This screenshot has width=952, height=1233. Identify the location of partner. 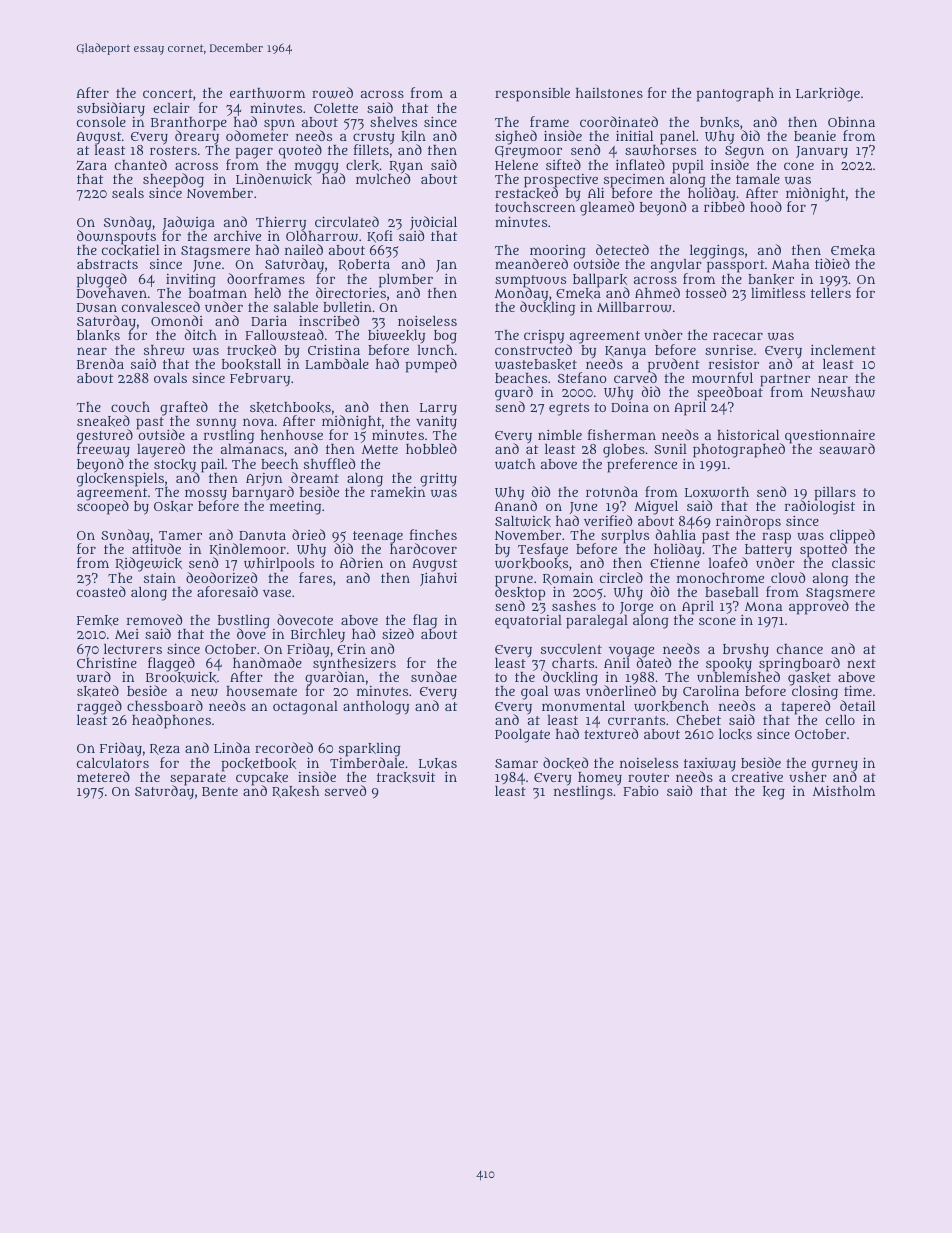
(785, 380).
